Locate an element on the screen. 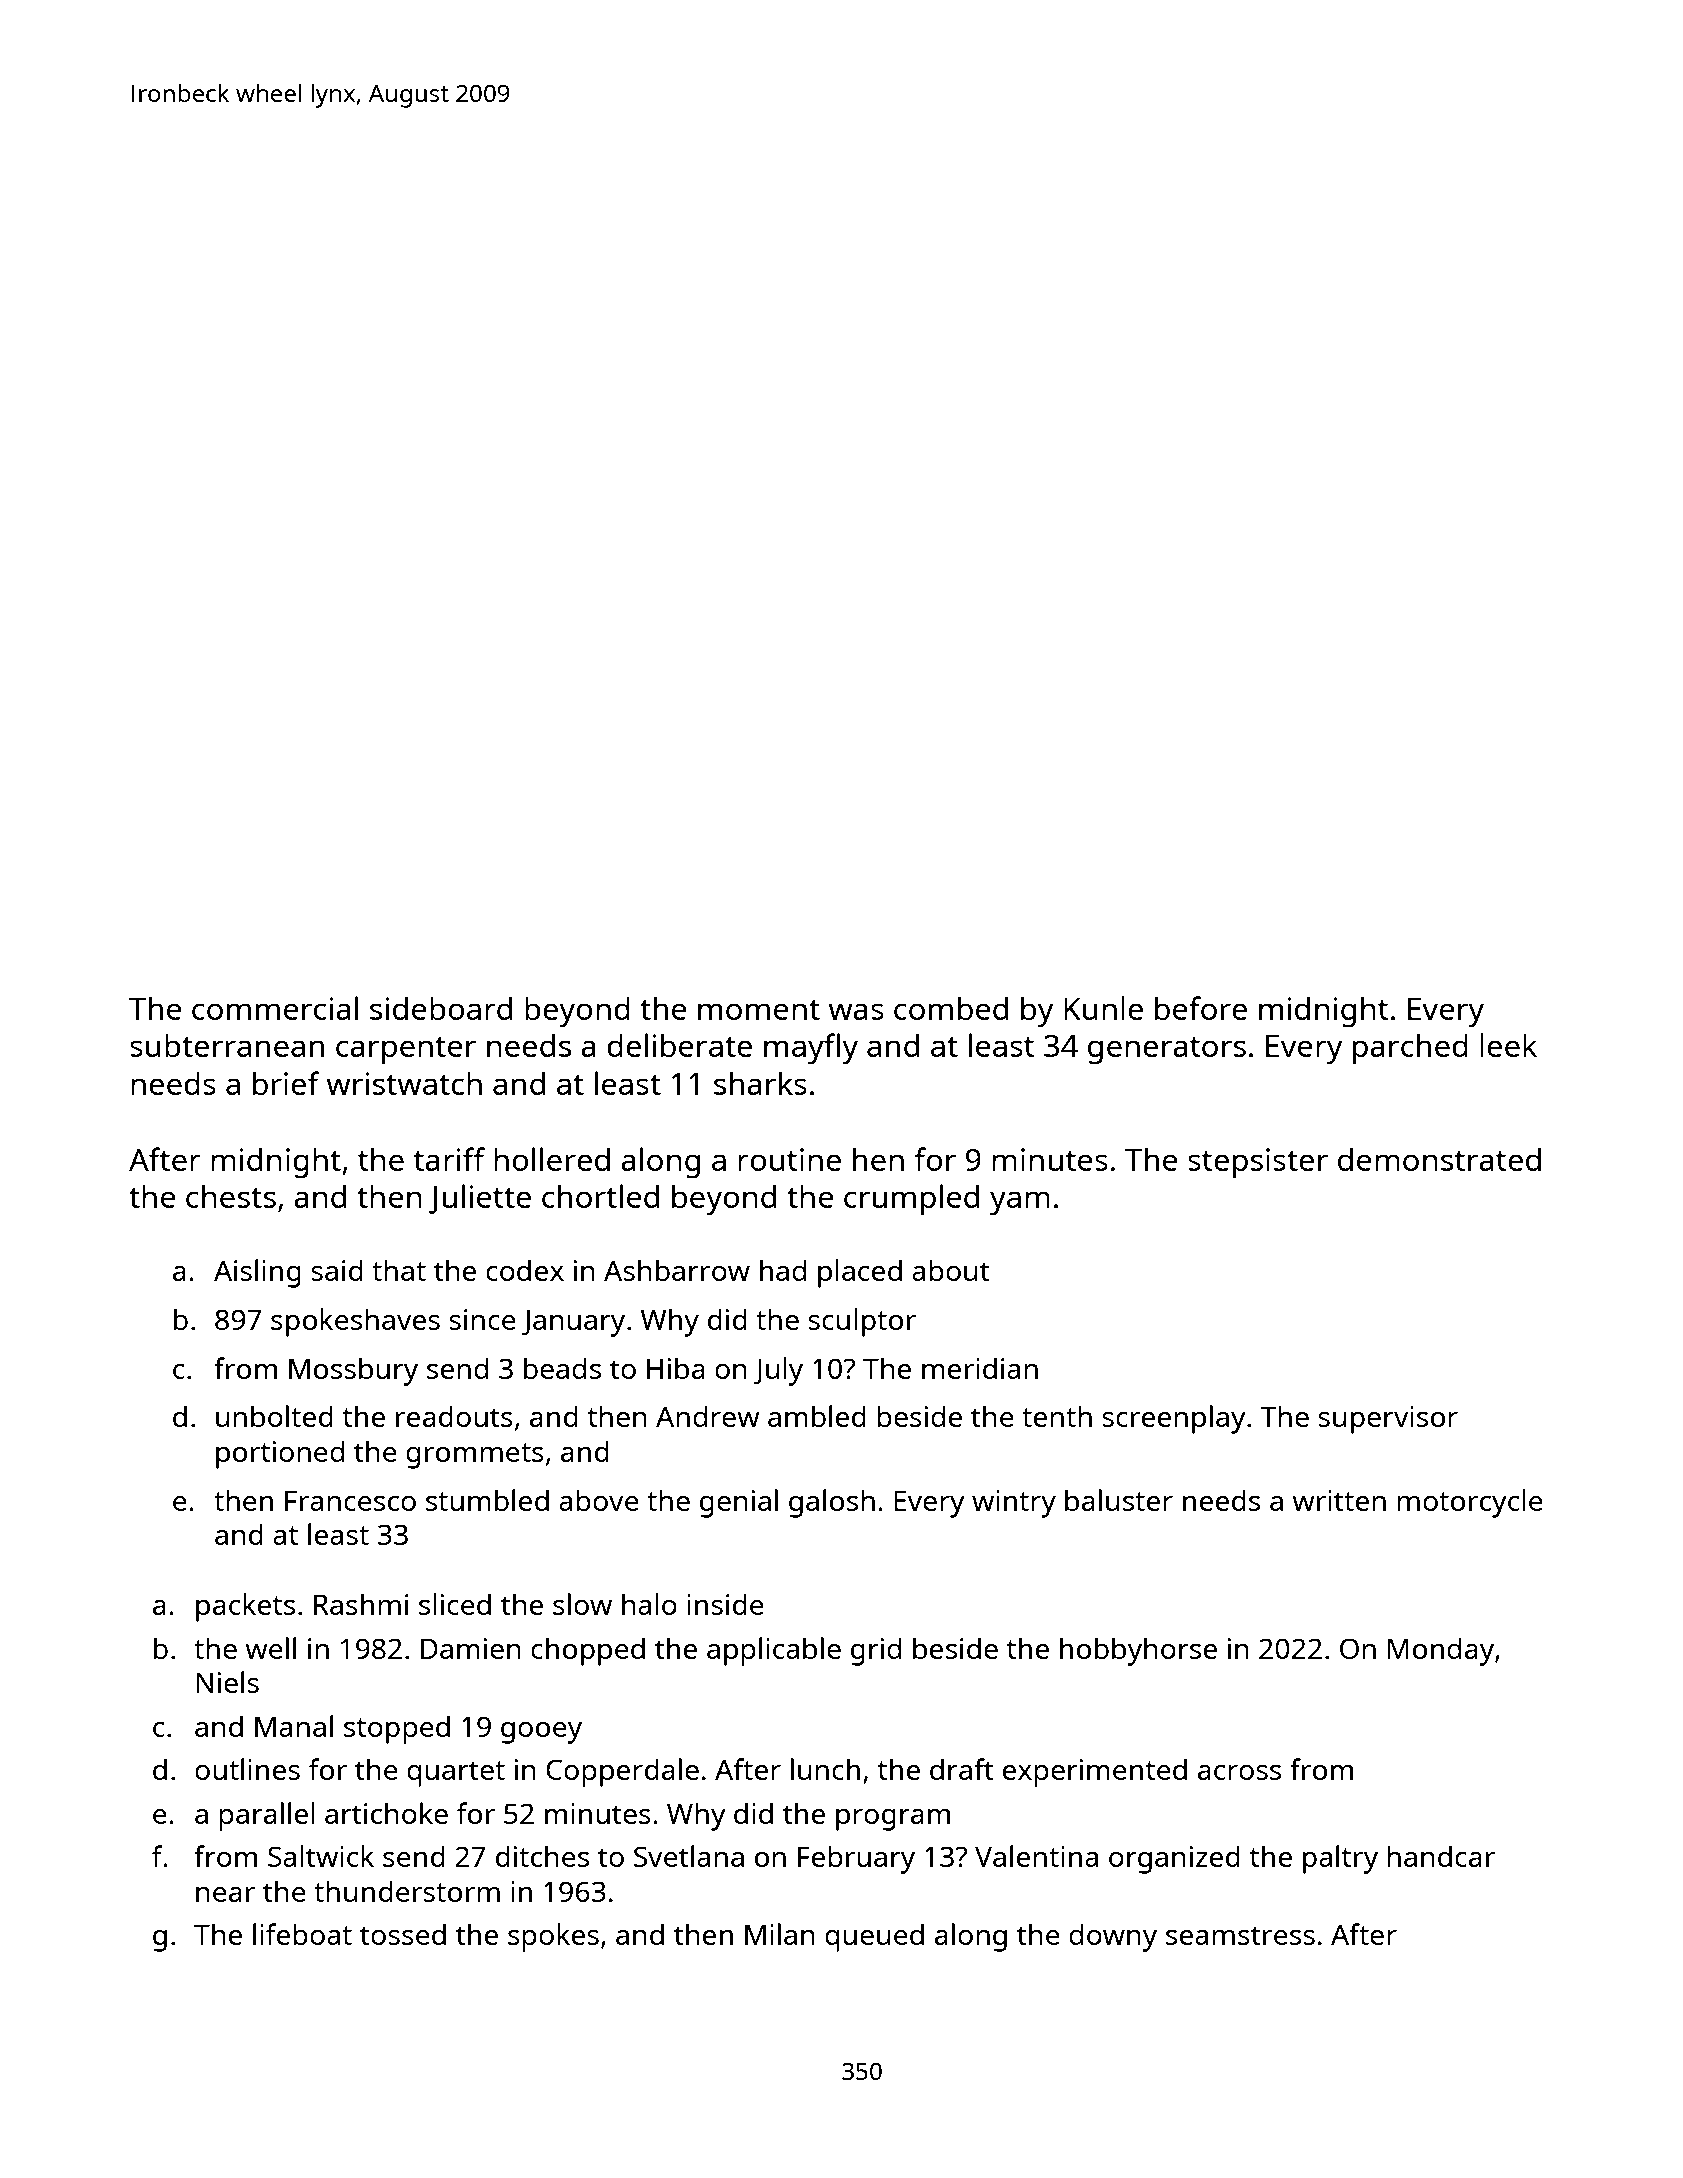 The width and height of the screenshot is (1683, 2178). that is located at coordinates (399, 1270).
